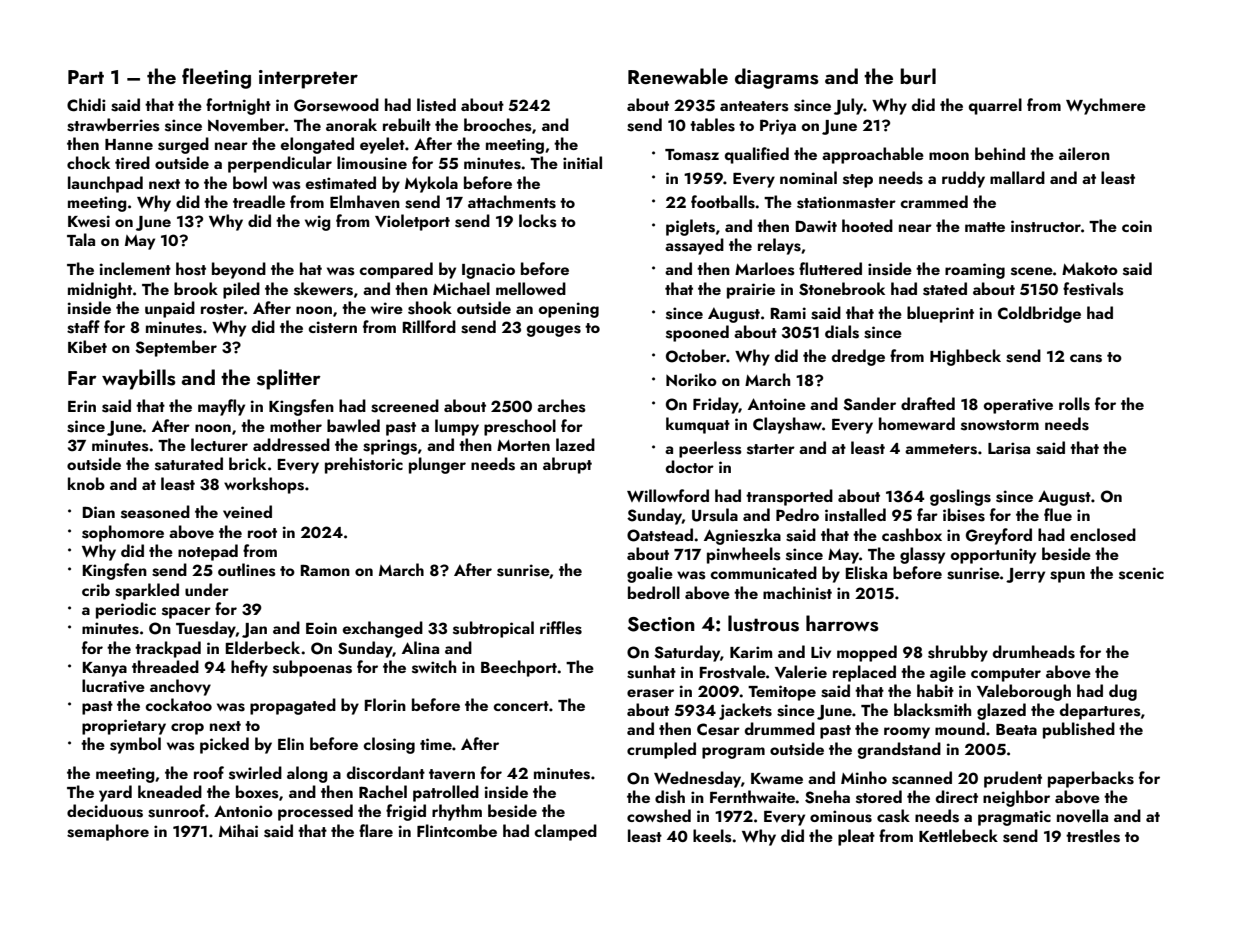 Image resolution: width=1233 pixels, height=952 pixels. Describe the element at coordinates (1106, 106) in the screenshot. I see `Wychmere` at that location.
